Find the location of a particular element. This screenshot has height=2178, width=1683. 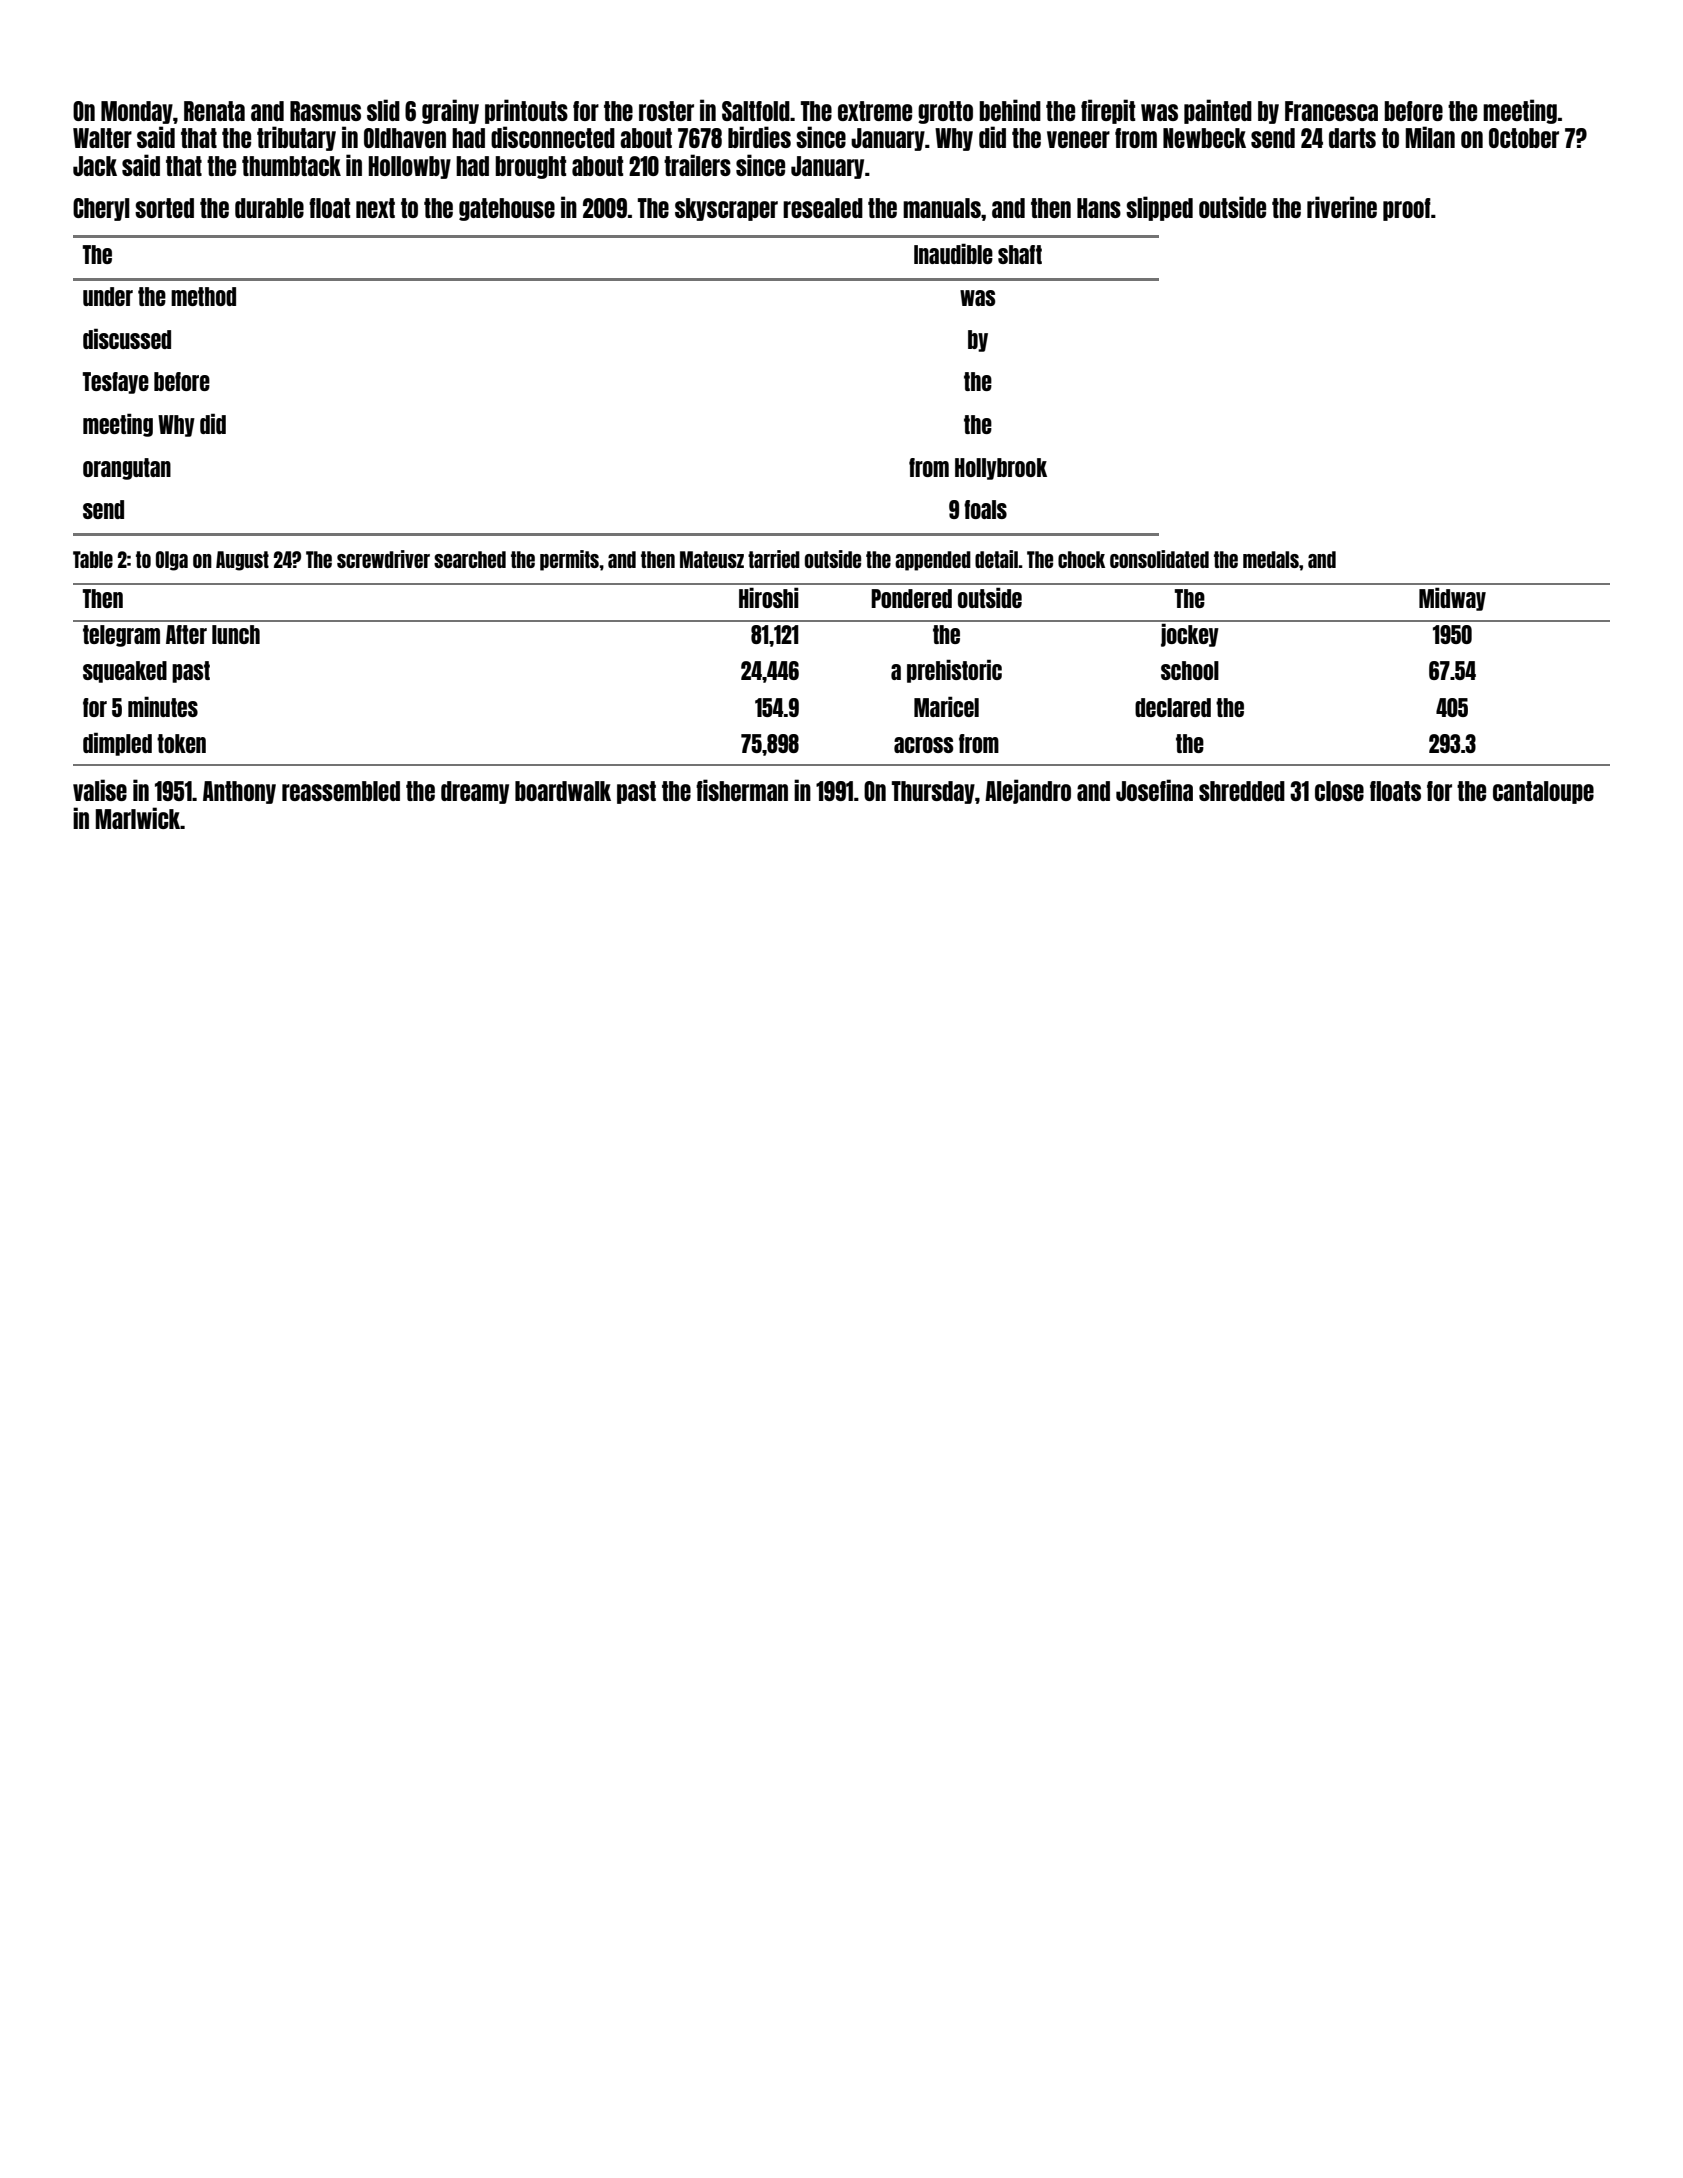

method is located at coordinates (203, 296).
